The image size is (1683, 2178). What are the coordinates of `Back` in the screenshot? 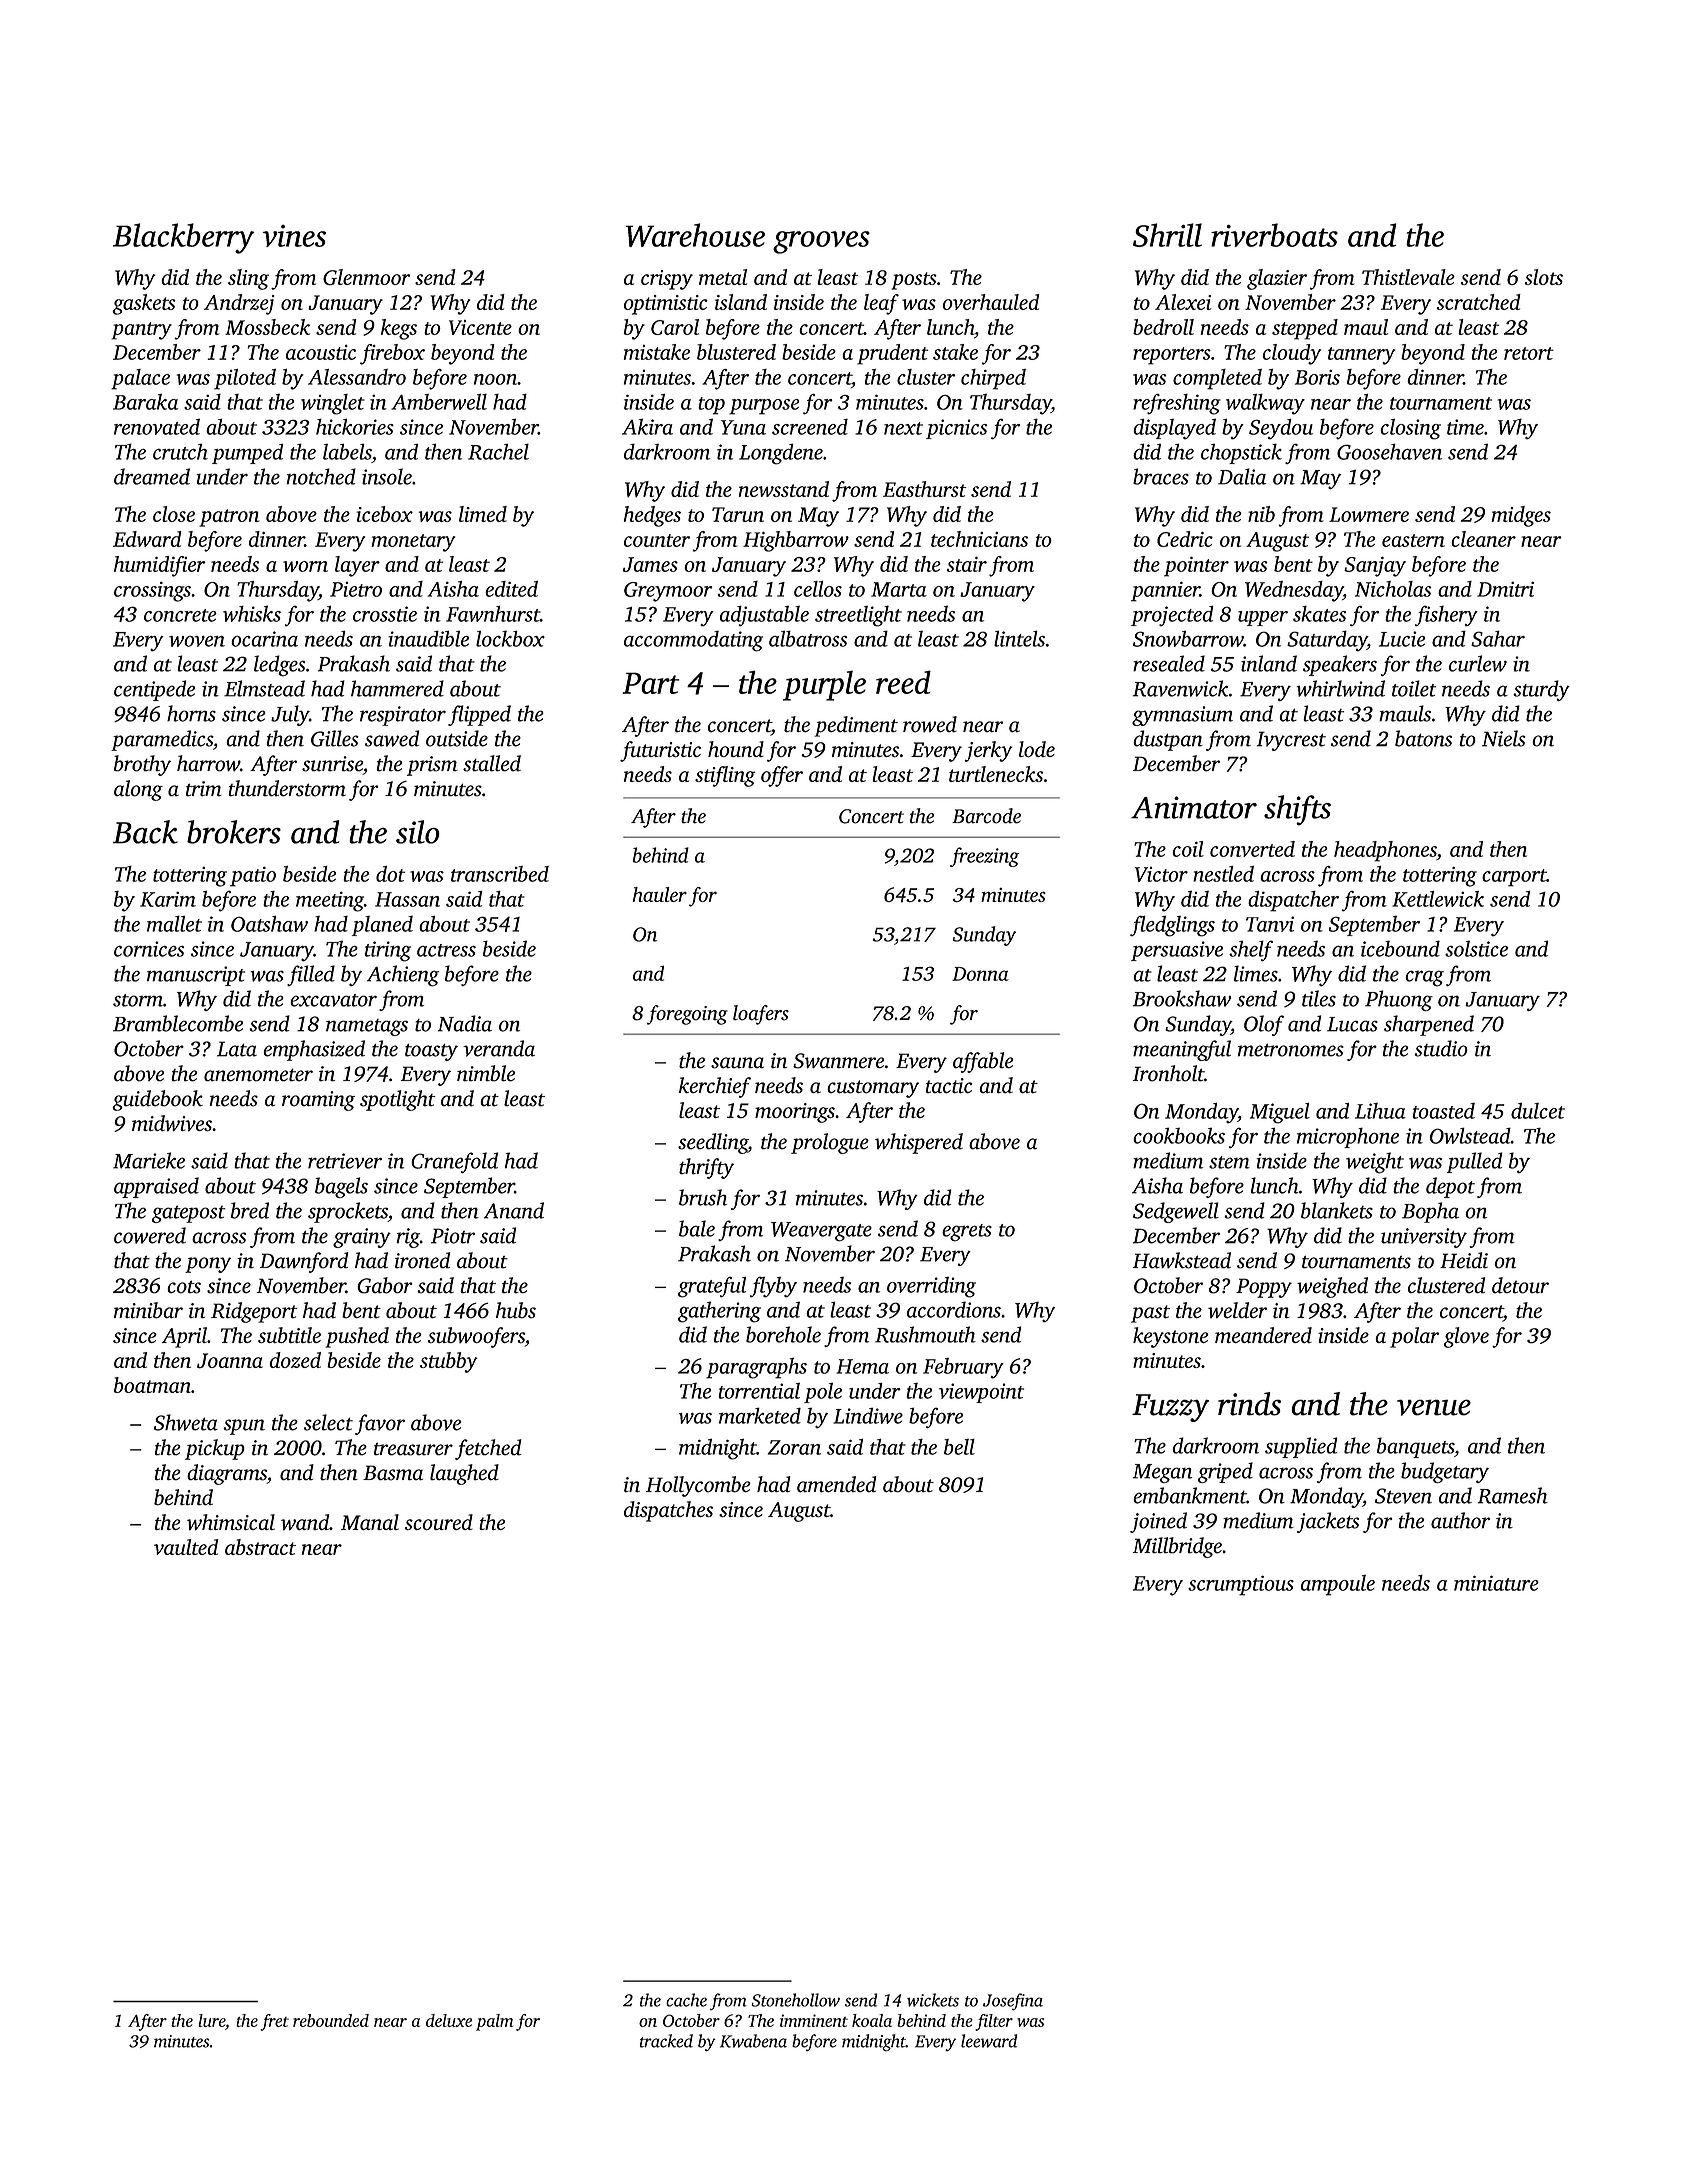 It's located at (145, 832).
